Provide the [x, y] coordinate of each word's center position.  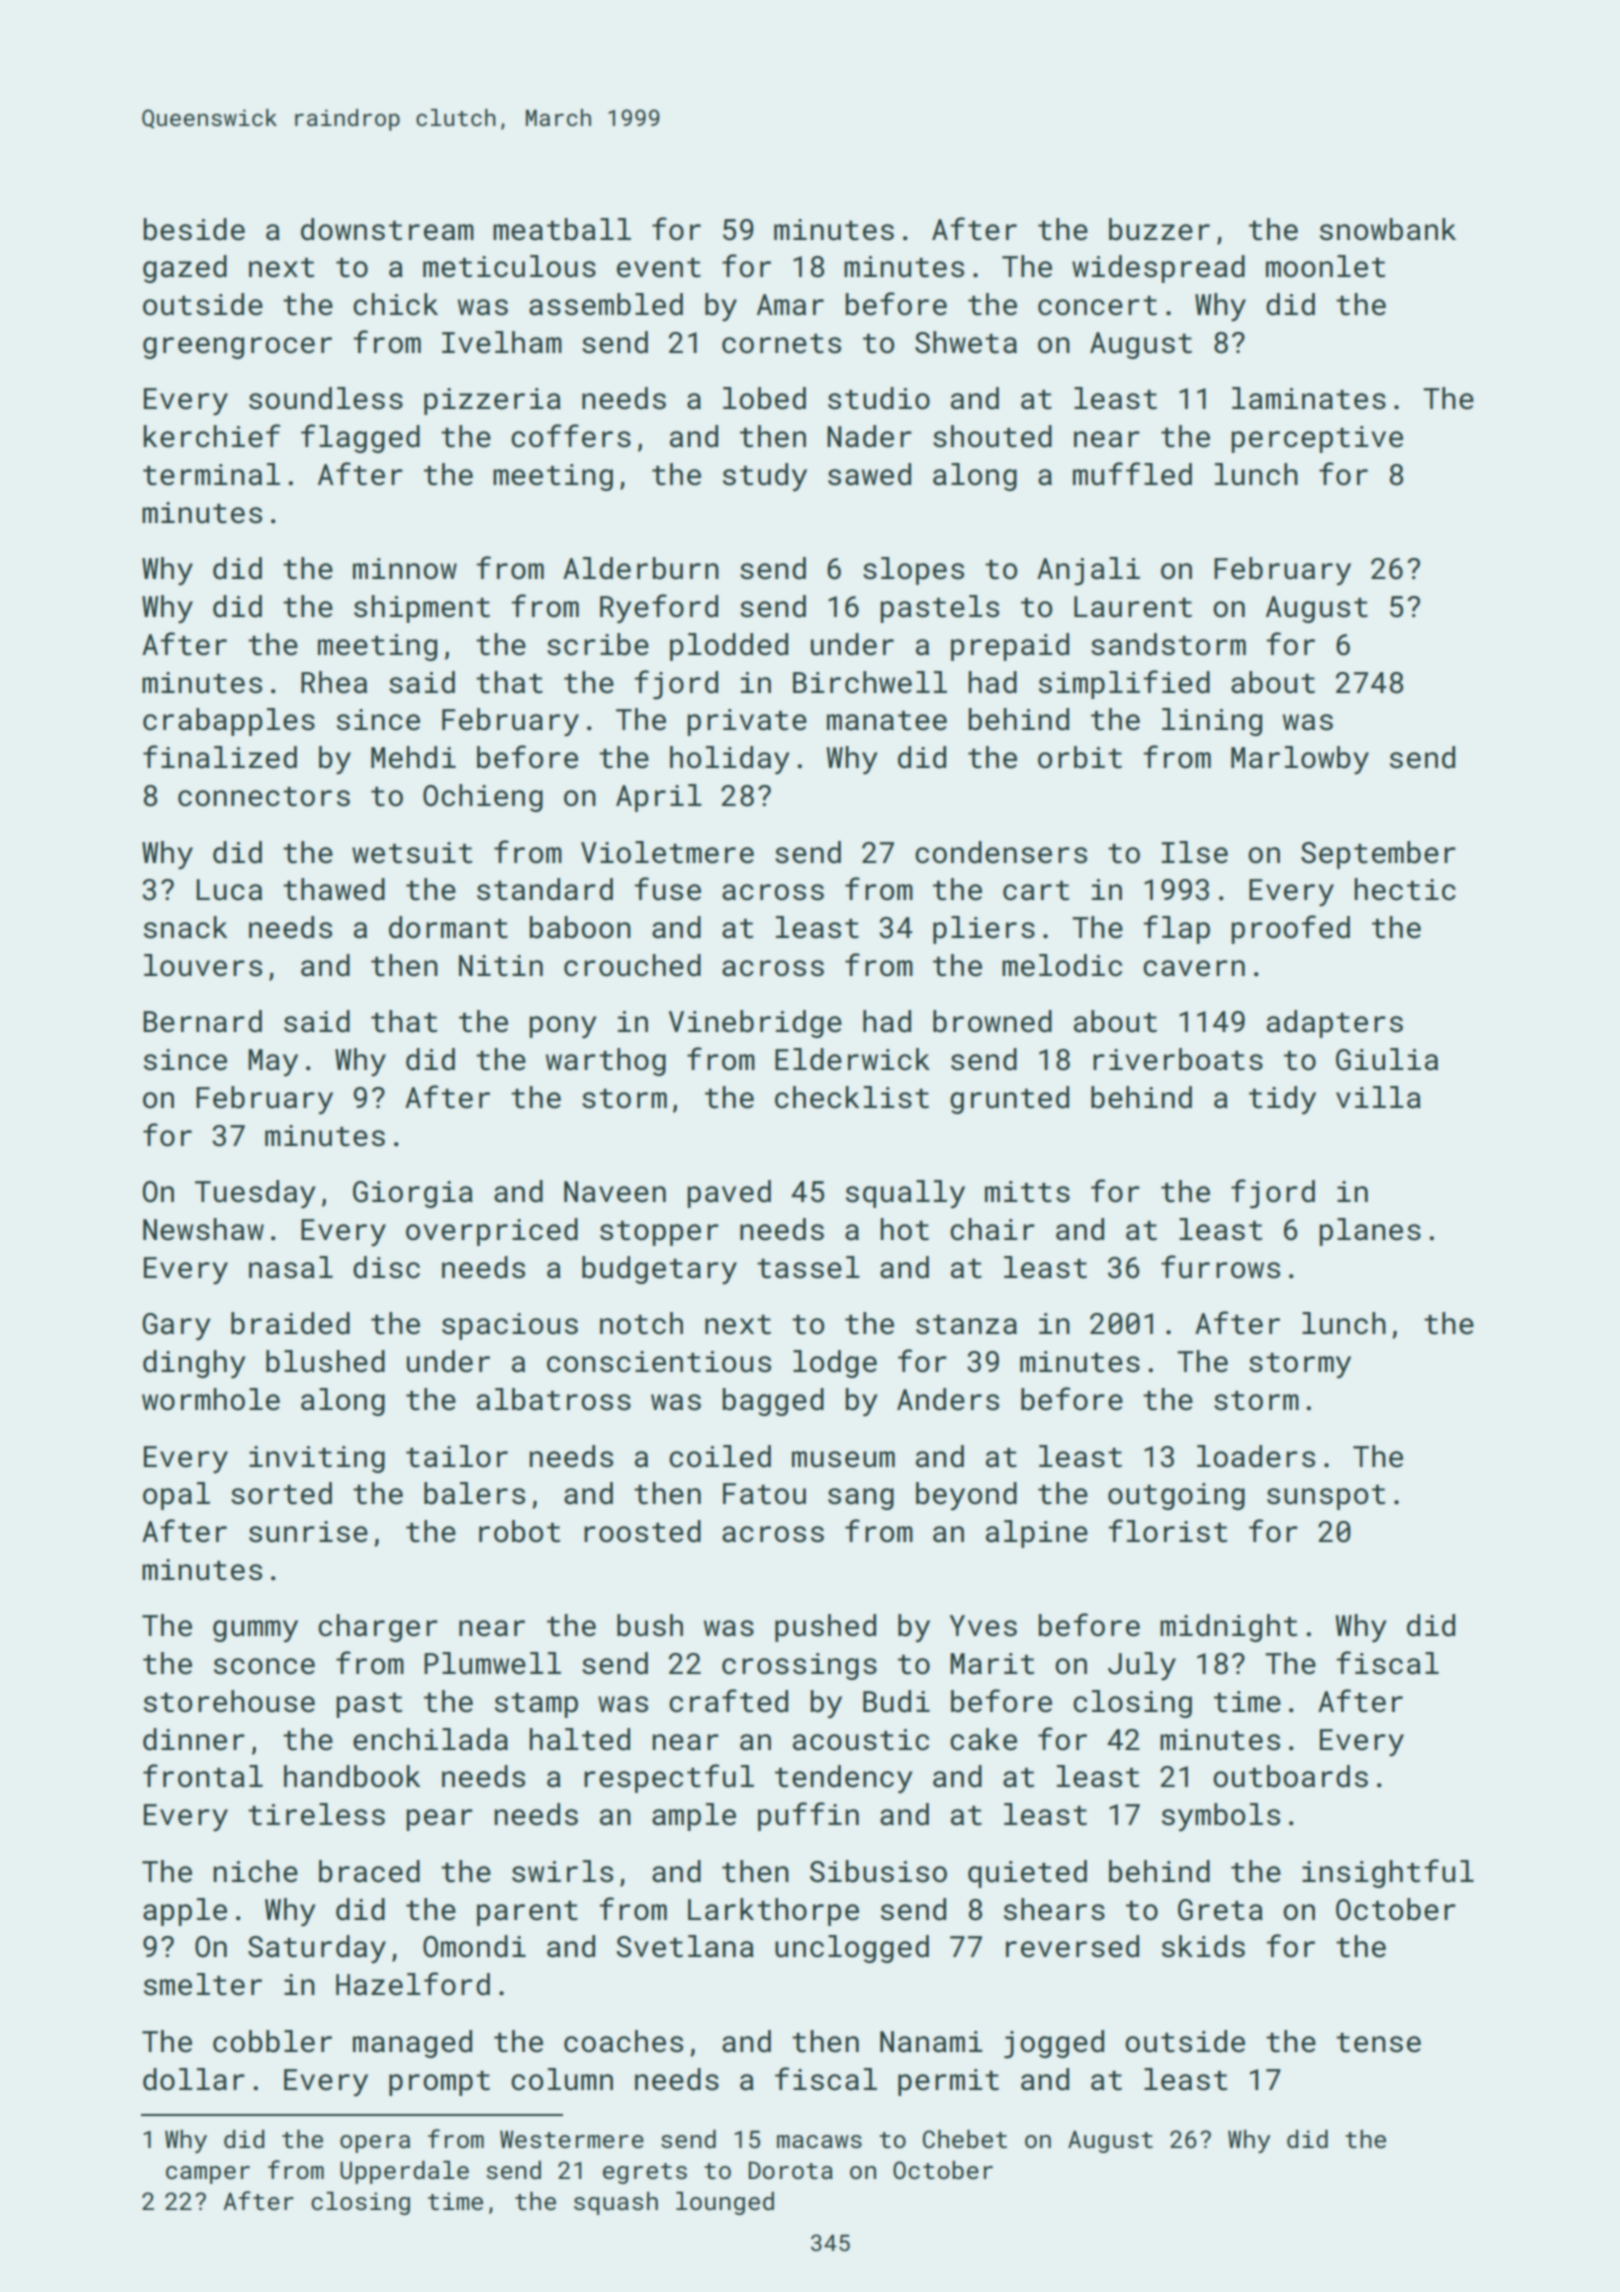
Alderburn [641, 568]
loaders [1256, 1456]
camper [208, 2175]
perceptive [1317, 439]
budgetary [659, 1270]
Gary [176, 1327]
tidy [1282, 1100]
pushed [825, 1628]
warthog [606, 1062]
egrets [645, 2173]
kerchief [212, 436]
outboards [1290, 1776]
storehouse [229, 1701]
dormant [448, 927]
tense [1378, 2043]
